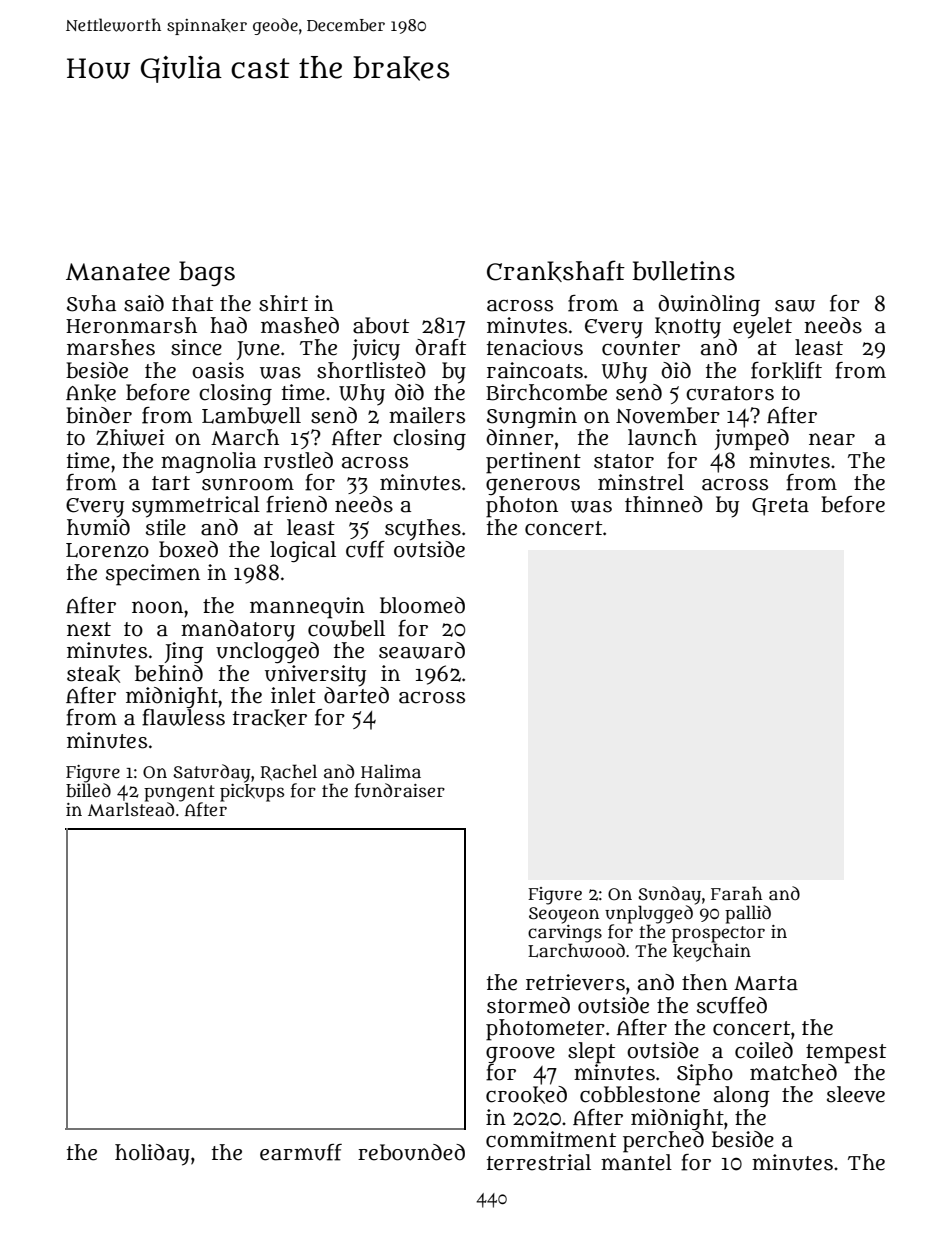 The image size is (952, 1233). Describe the element at coordinates (207, 273) in the screenshot. I see `bags` at that location.
